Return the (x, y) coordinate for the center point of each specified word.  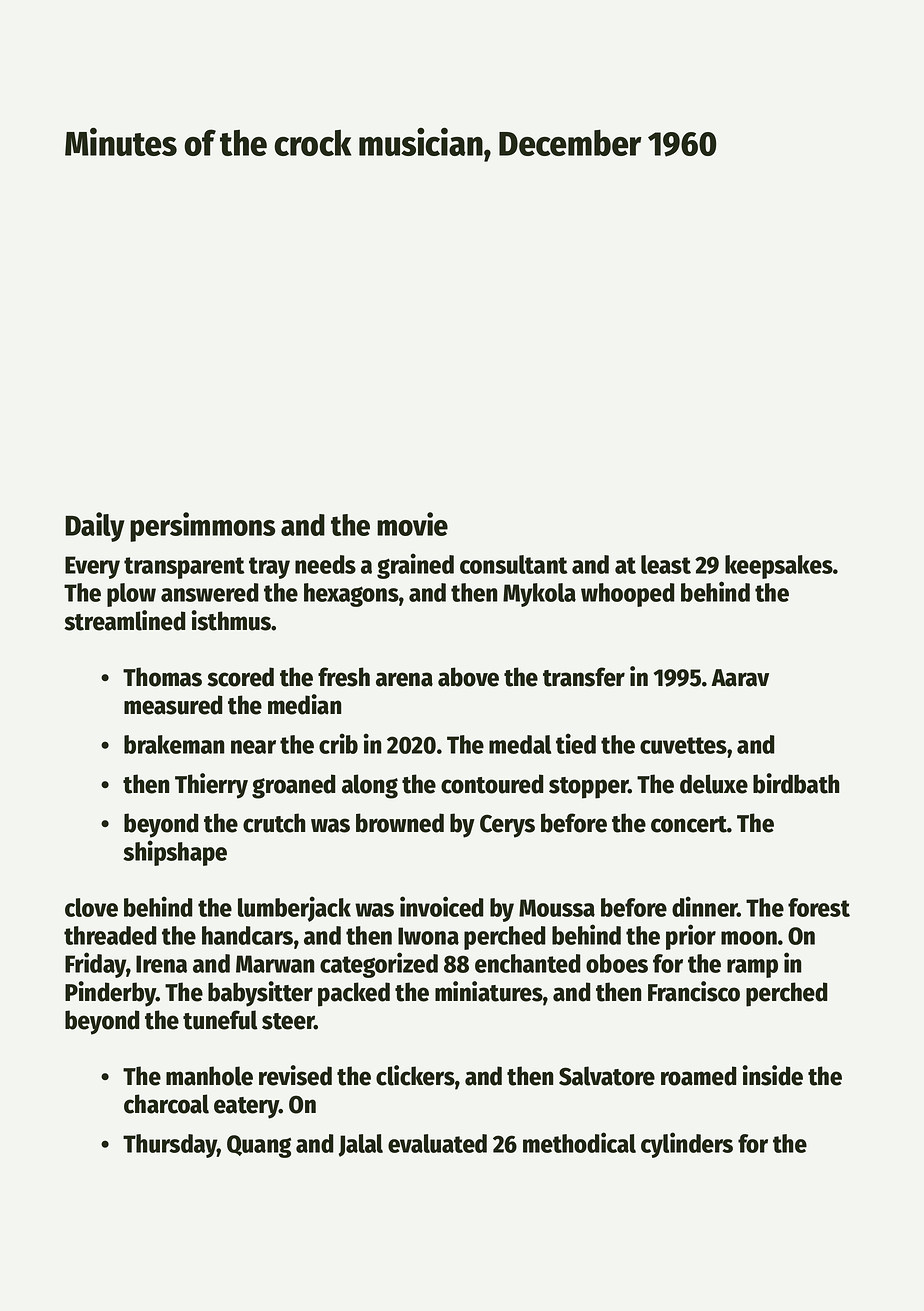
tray (269, 568)
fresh (344, 677)
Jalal (361, 1145)
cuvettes (683, 745)
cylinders (687, 1145)
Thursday (170, 1146)
